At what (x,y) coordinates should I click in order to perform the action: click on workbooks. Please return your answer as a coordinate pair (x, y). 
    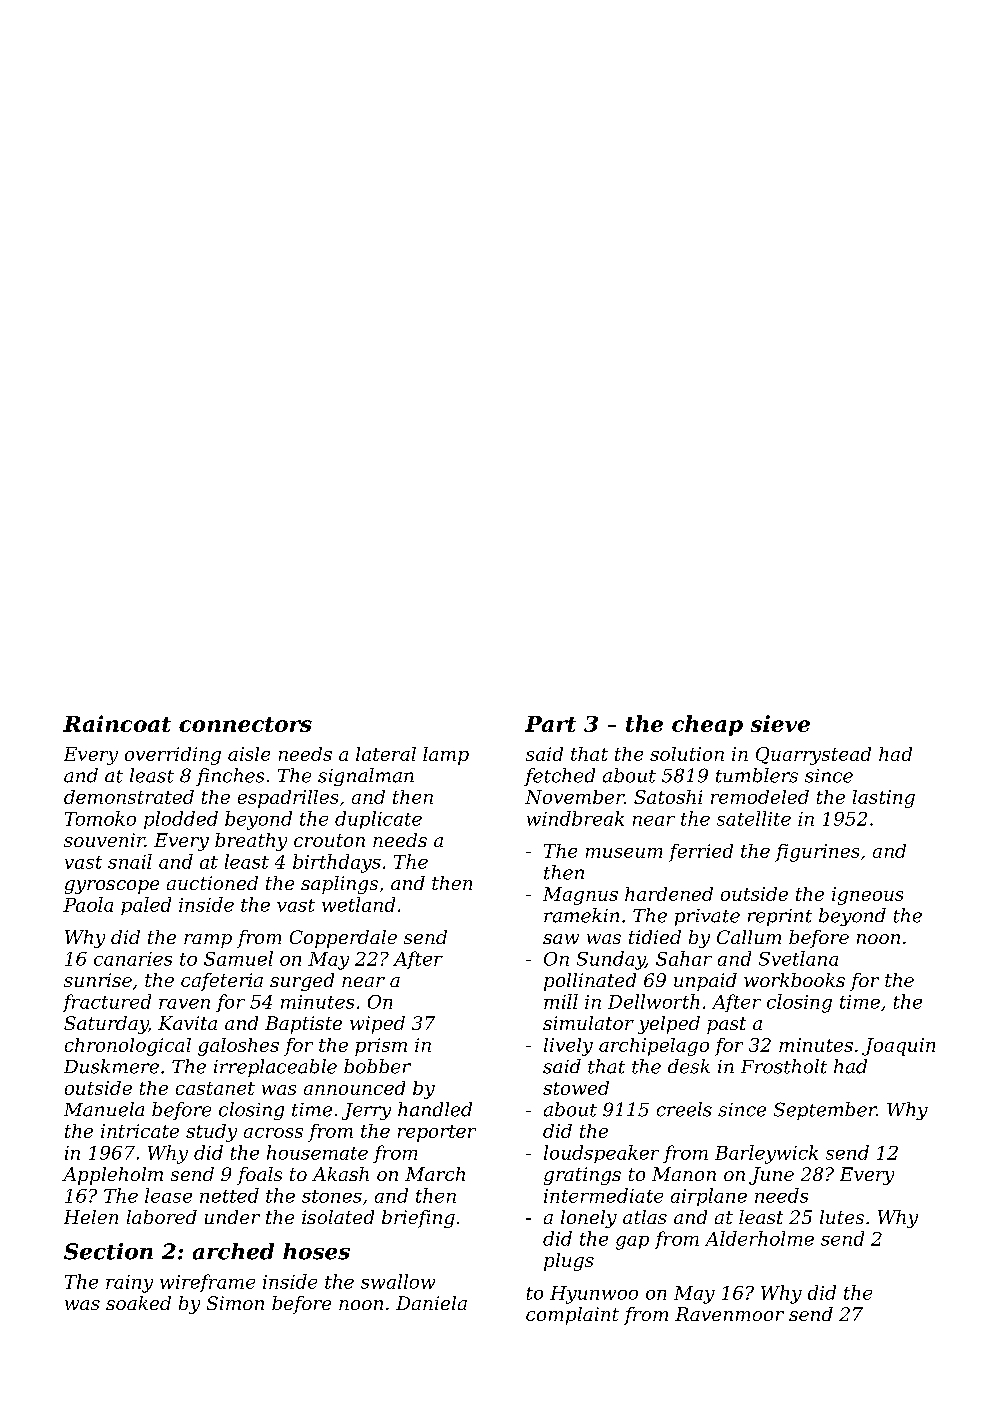
    Looking at the image, I should click on (794, 980).
